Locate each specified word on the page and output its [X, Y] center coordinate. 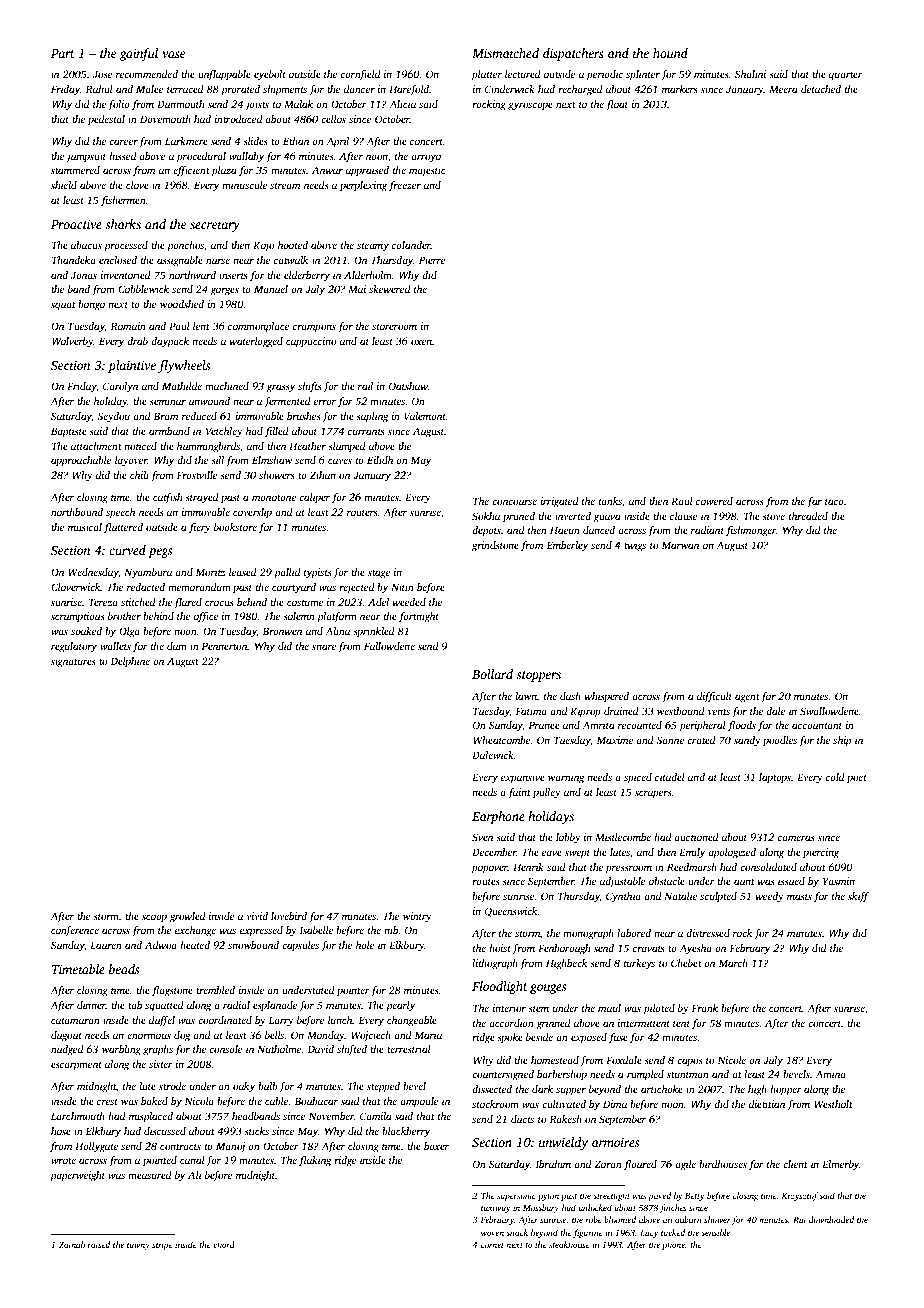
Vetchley [224, 432]
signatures [73, 662]
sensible [715, 1232]
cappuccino [311, 342]
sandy [747, 741]
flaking [315, 1161]
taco [834, 502]
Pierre [432, 260]
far [814, 502]
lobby [568, 838]
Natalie [680, 896]
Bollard [492, 674]
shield [64, 185]
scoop [154, 918]
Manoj [230, 1147]
